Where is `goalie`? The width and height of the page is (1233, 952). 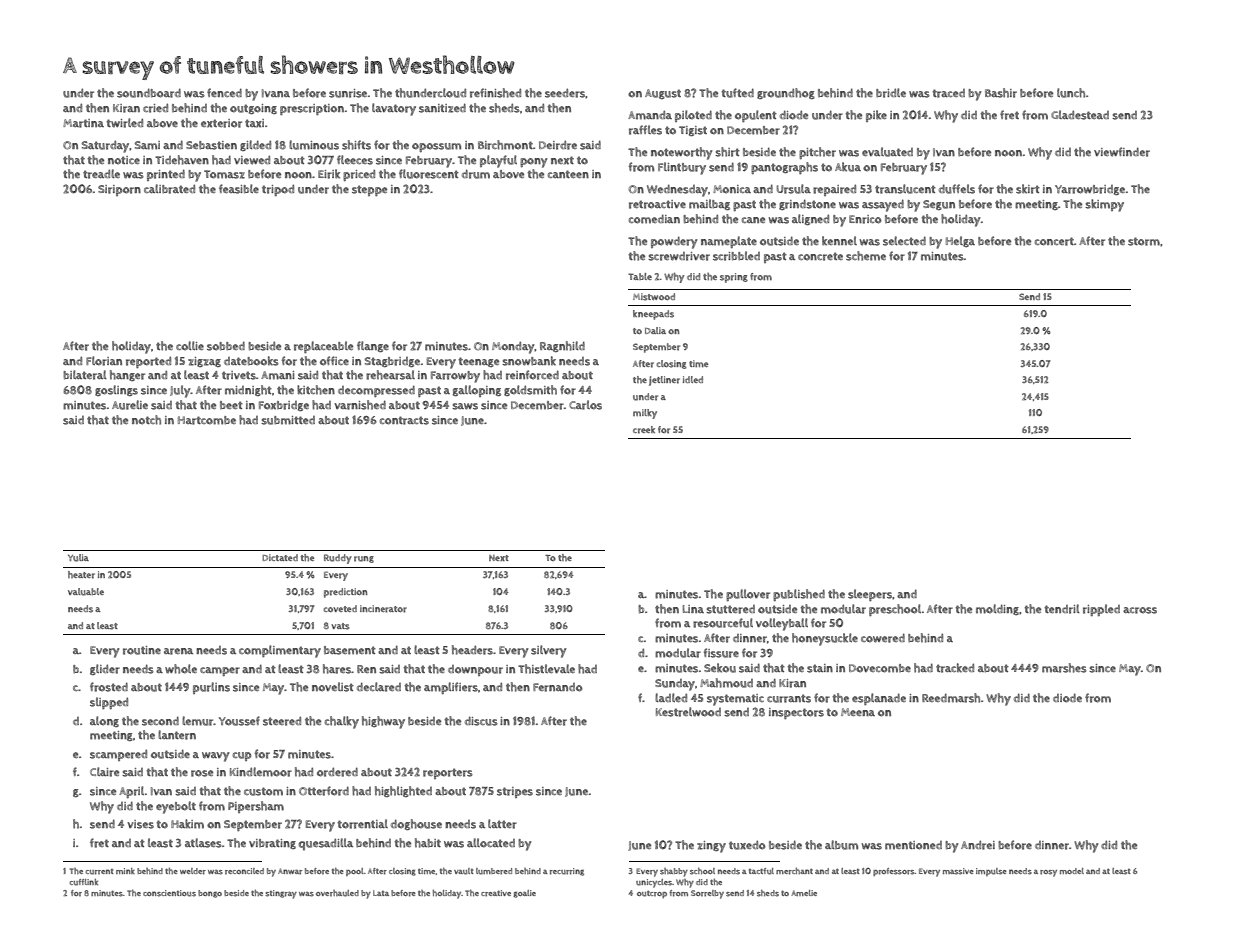
goalie is located at coordinates (524, 894).
